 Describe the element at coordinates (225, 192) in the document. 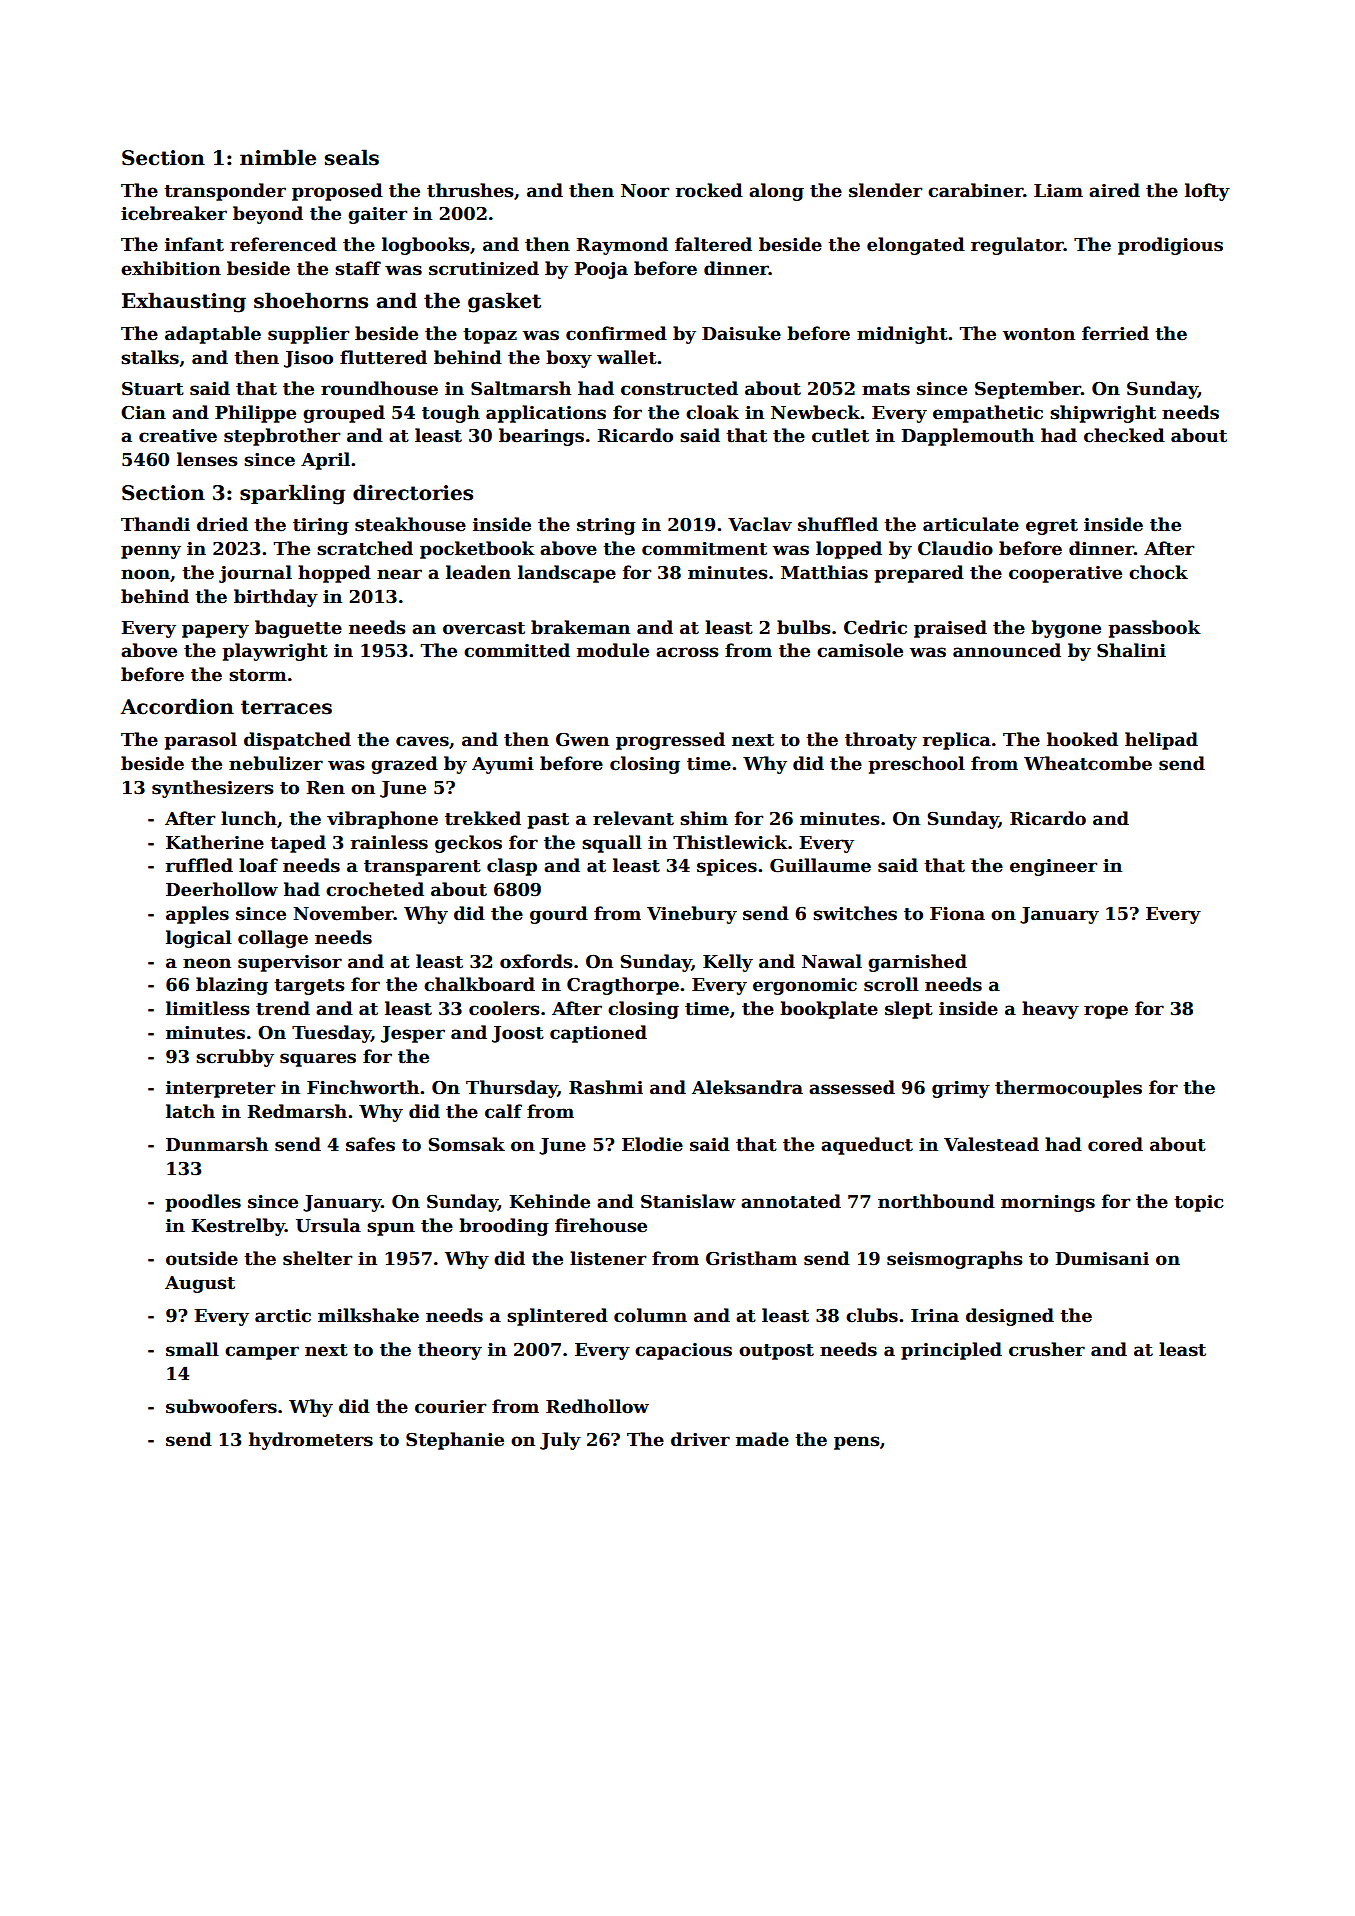

I see `transponder` at that location.
